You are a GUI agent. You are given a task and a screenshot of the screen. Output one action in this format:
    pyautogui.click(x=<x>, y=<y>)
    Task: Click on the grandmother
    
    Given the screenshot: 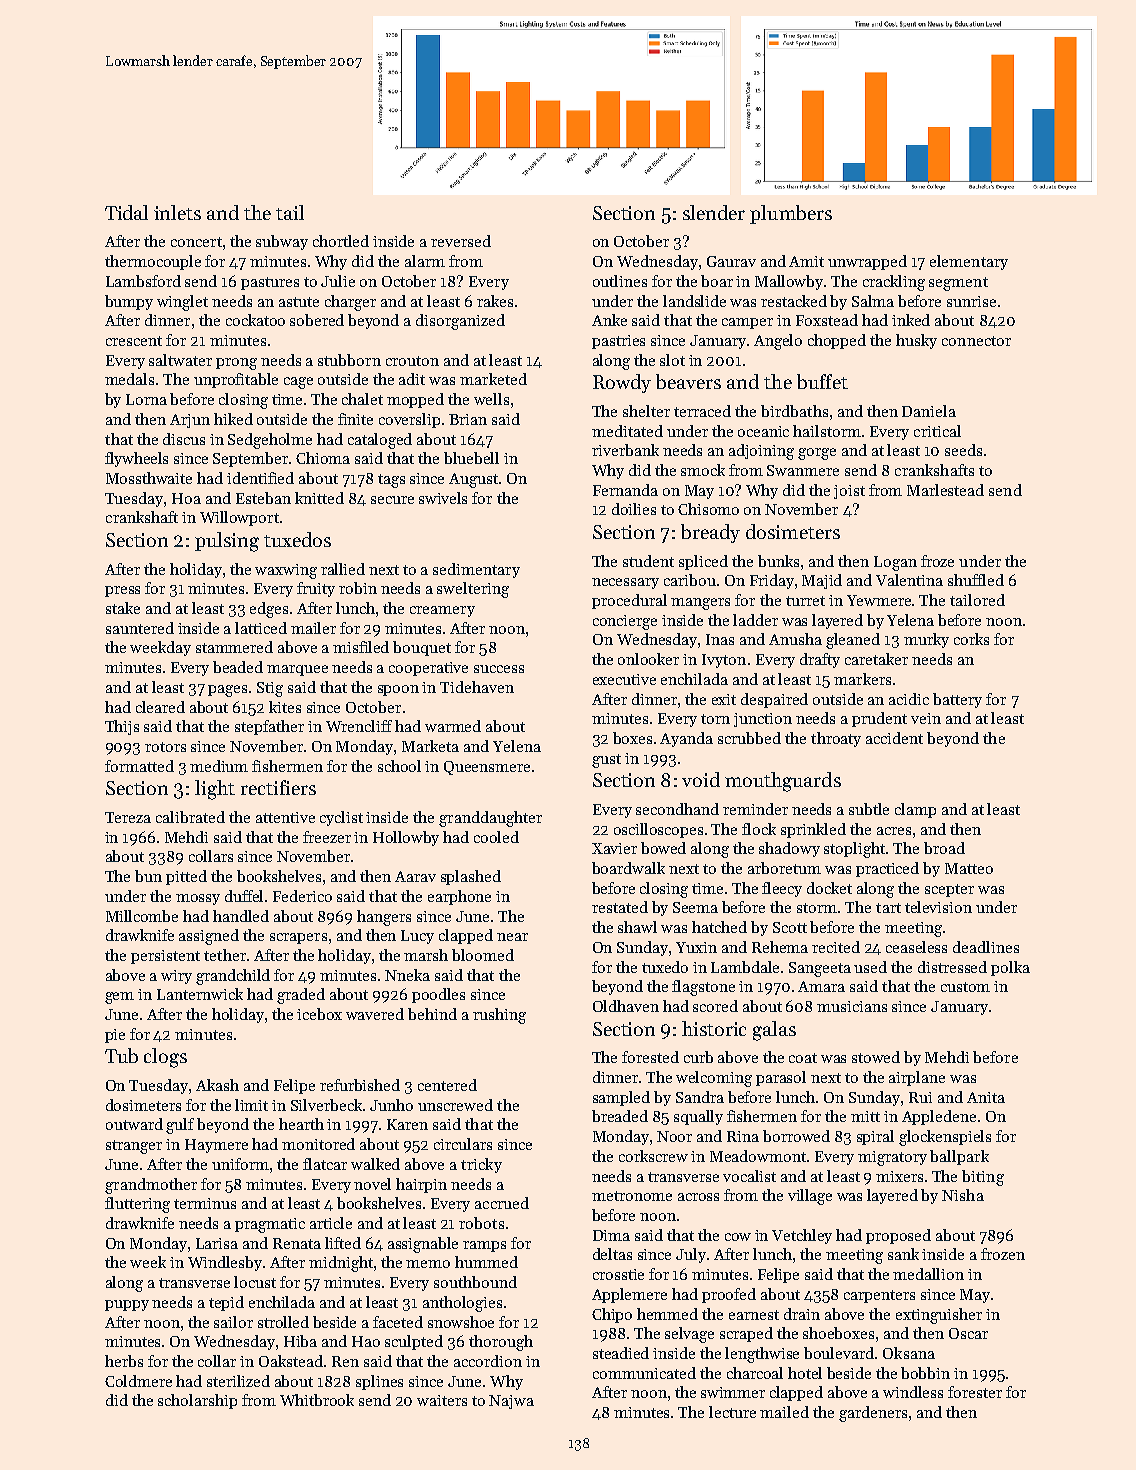 What is the action you would take?
    pyautogui.click(x=151, y=1186)
